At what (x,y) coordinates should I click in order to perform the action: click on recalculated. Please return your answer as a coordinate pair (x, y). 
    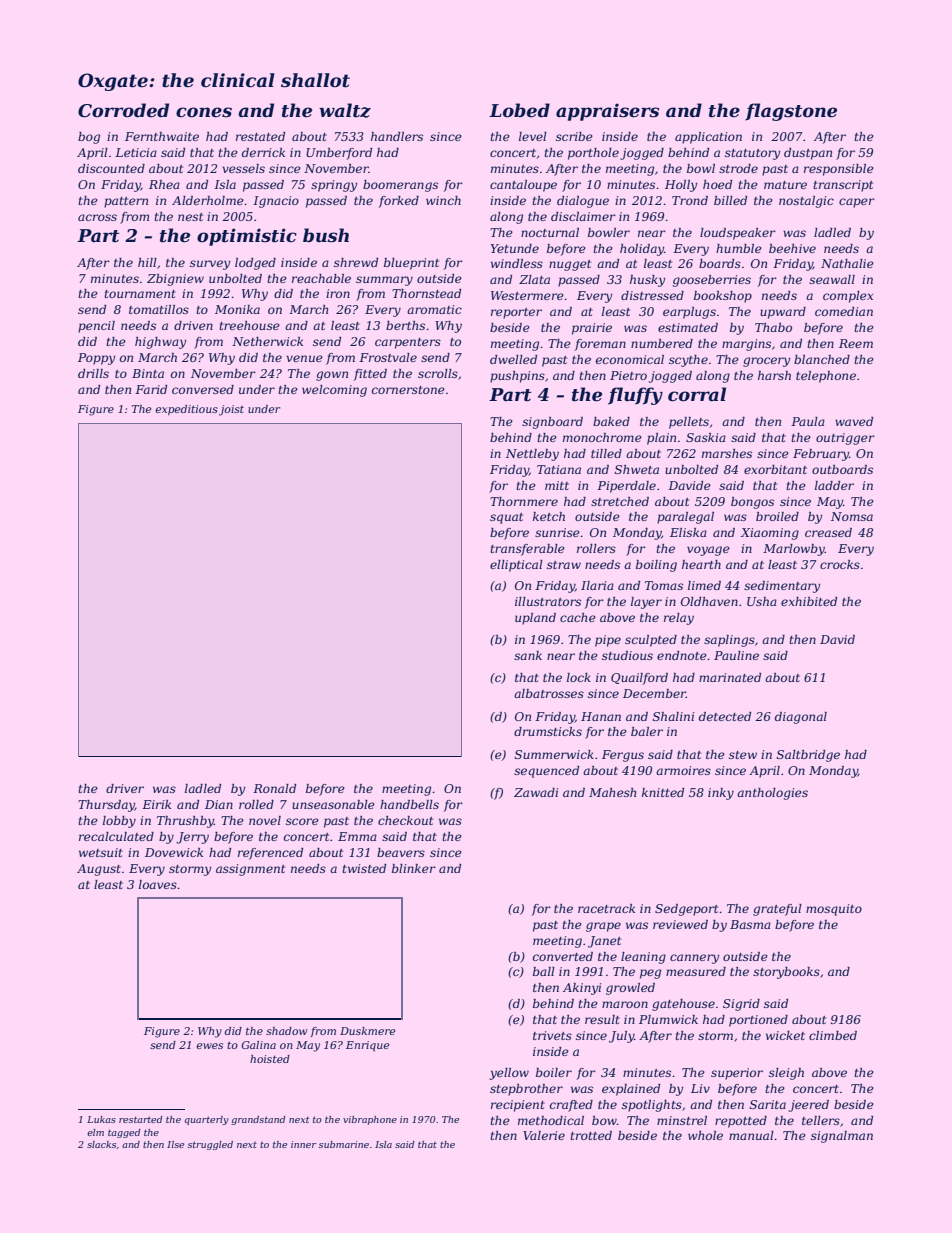
    Looking at the image, I should click on (116, 836).
